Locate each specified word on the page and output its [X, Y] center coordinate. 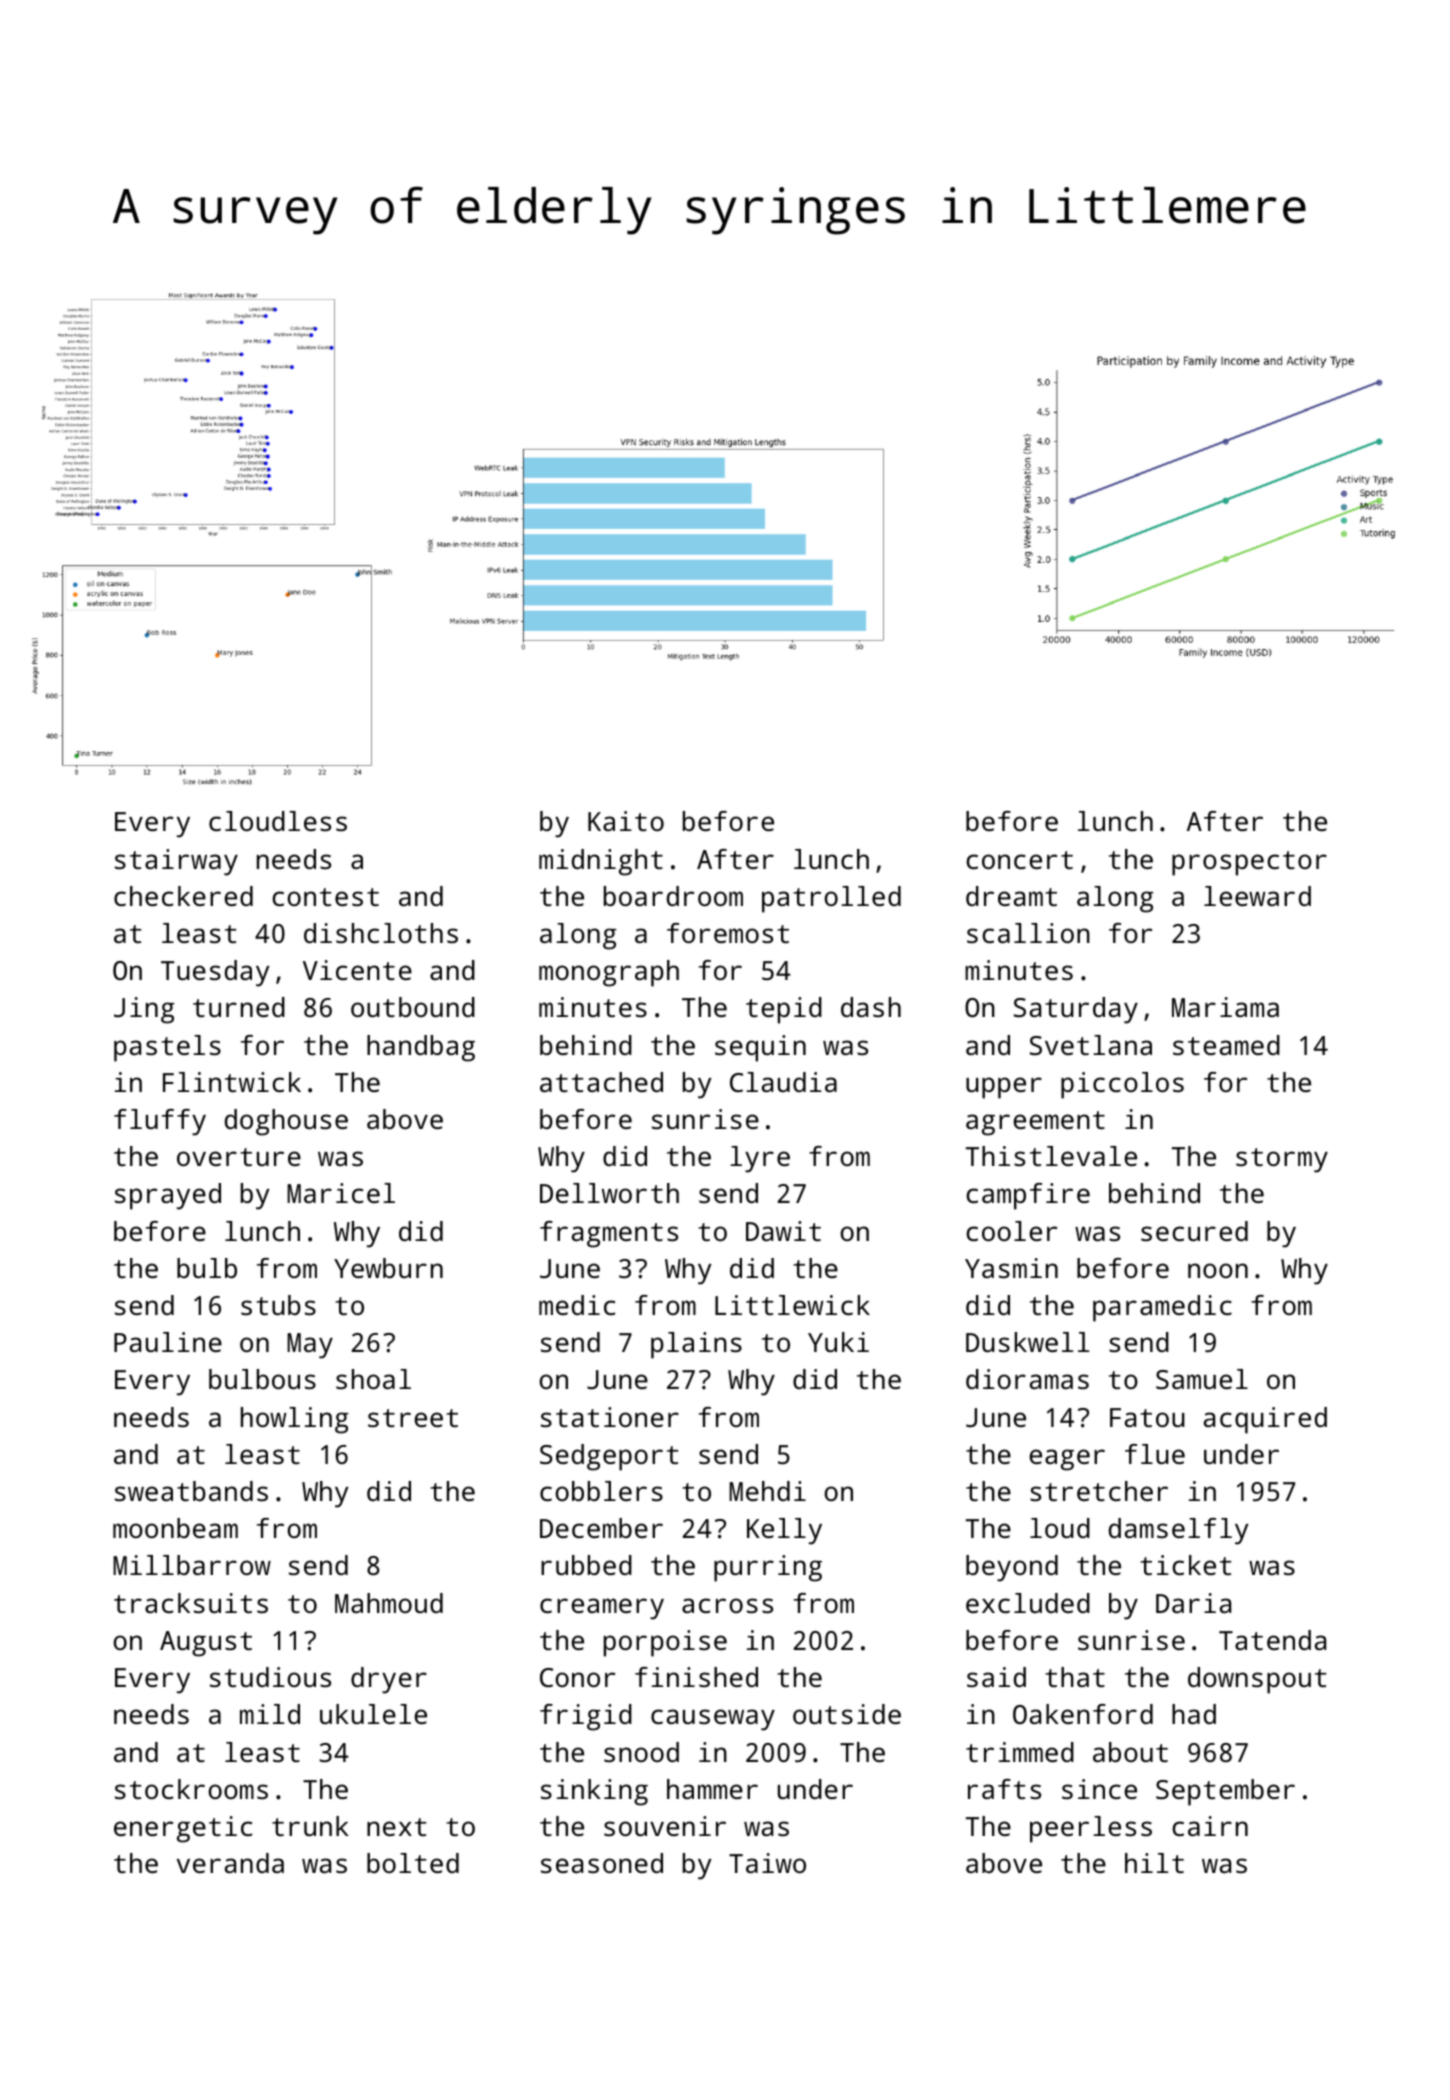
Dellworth [609, 1193]
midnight [601, 862]
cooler [1011, 1231]
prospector [1249, 863]
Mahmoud [389, 1603]
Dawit [783, 1231]
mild [270, 1714]
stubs [278, 1305]
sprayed [168, 1196]
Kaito [626, 821]
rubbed [586, 1565]
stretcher [1099, 1491]
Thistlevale [1051, 1156]
